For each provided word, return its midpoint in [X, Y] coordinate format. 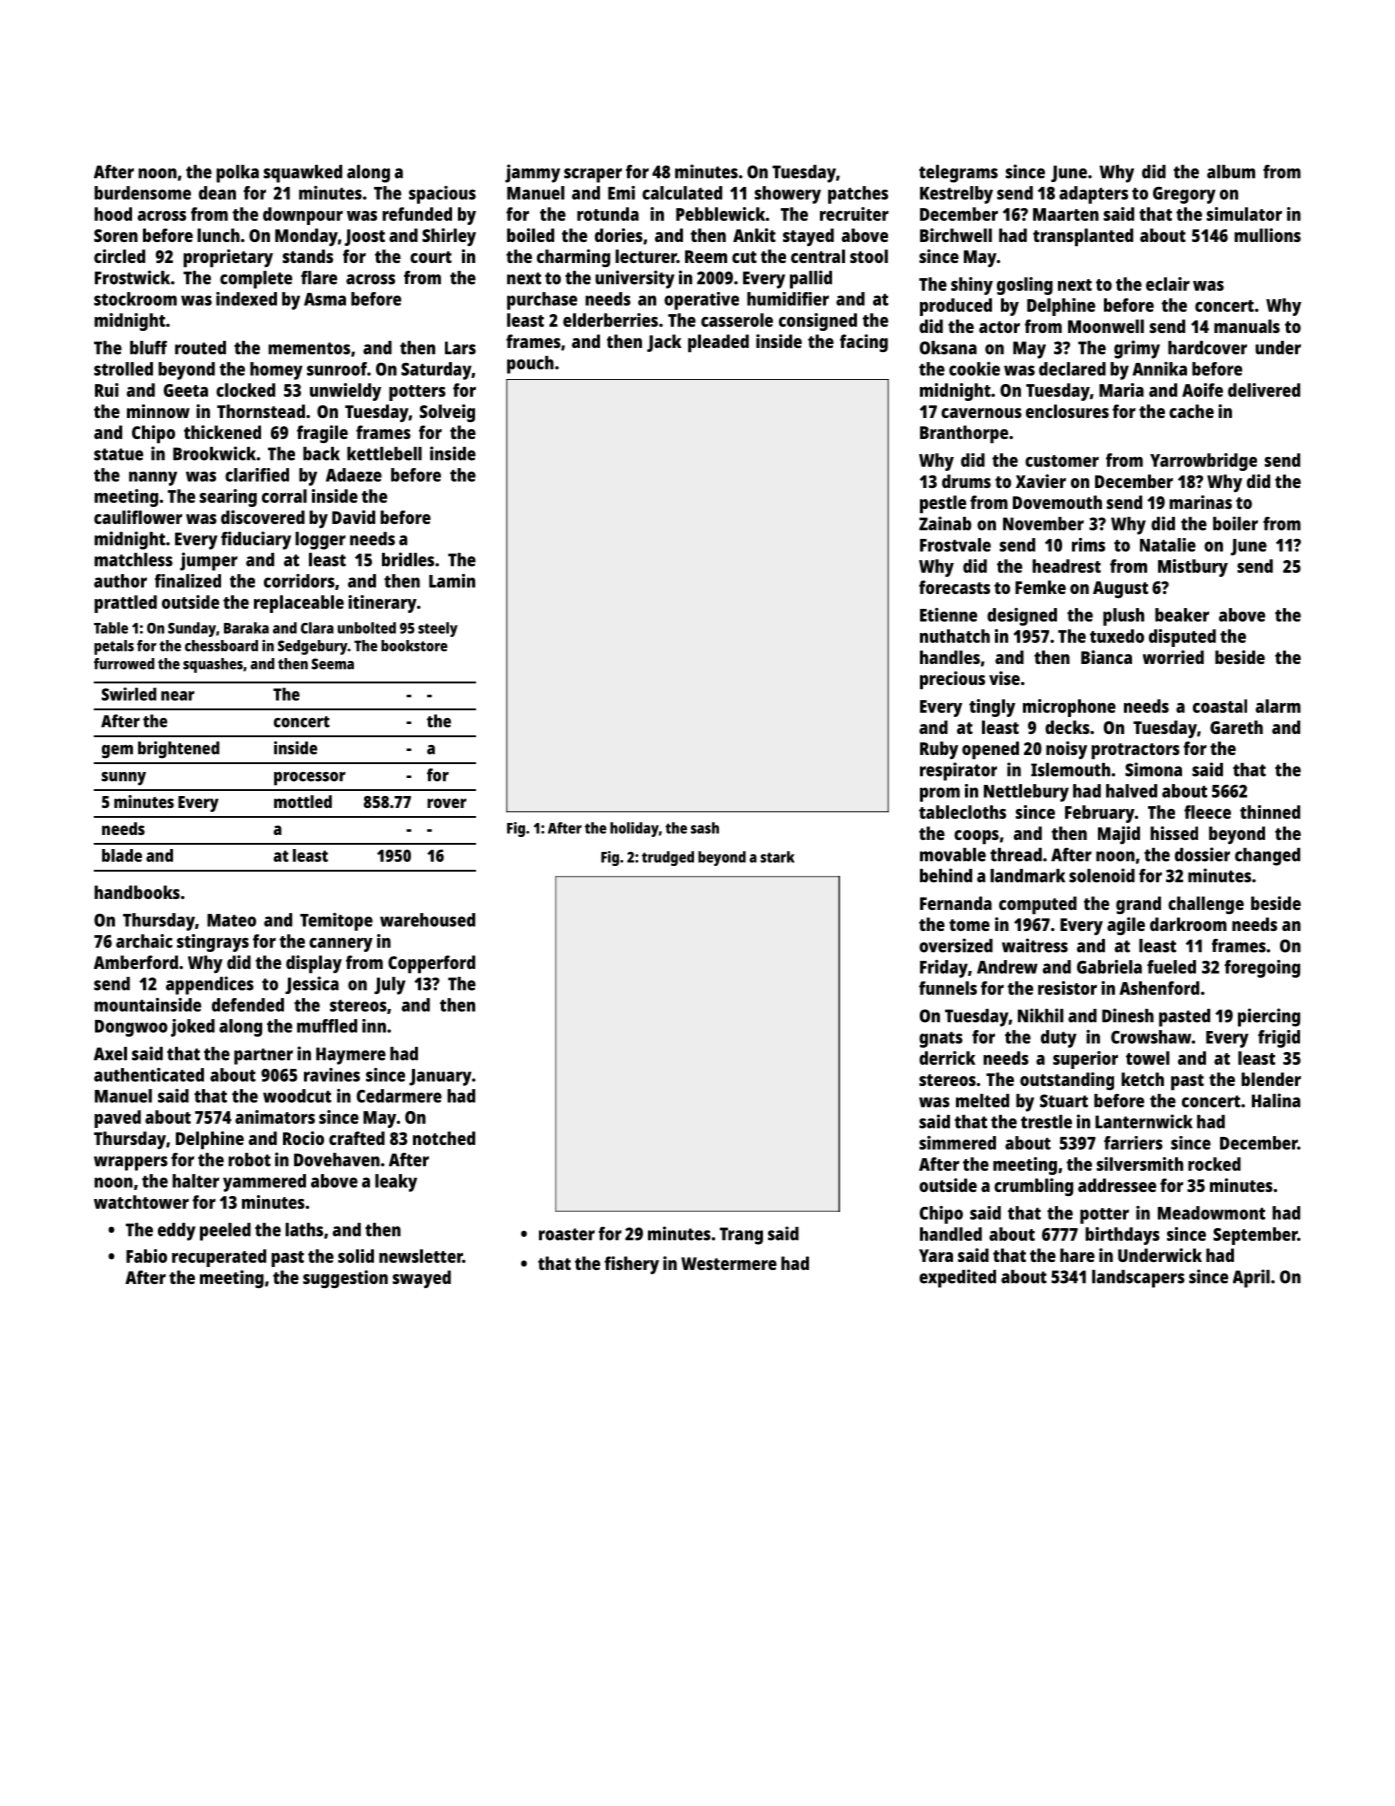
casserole [737, 320]
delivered [1264, 390]
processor [310, 779]
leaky [396, 1183]
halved [1131, 791]
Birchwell [956, 235]
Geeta [186, 390]
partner [263, 1056]
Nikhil [1041, 1015]
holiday [634, 829]
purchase [542, 301]
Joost [365, 237]
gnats [941, 1040]
